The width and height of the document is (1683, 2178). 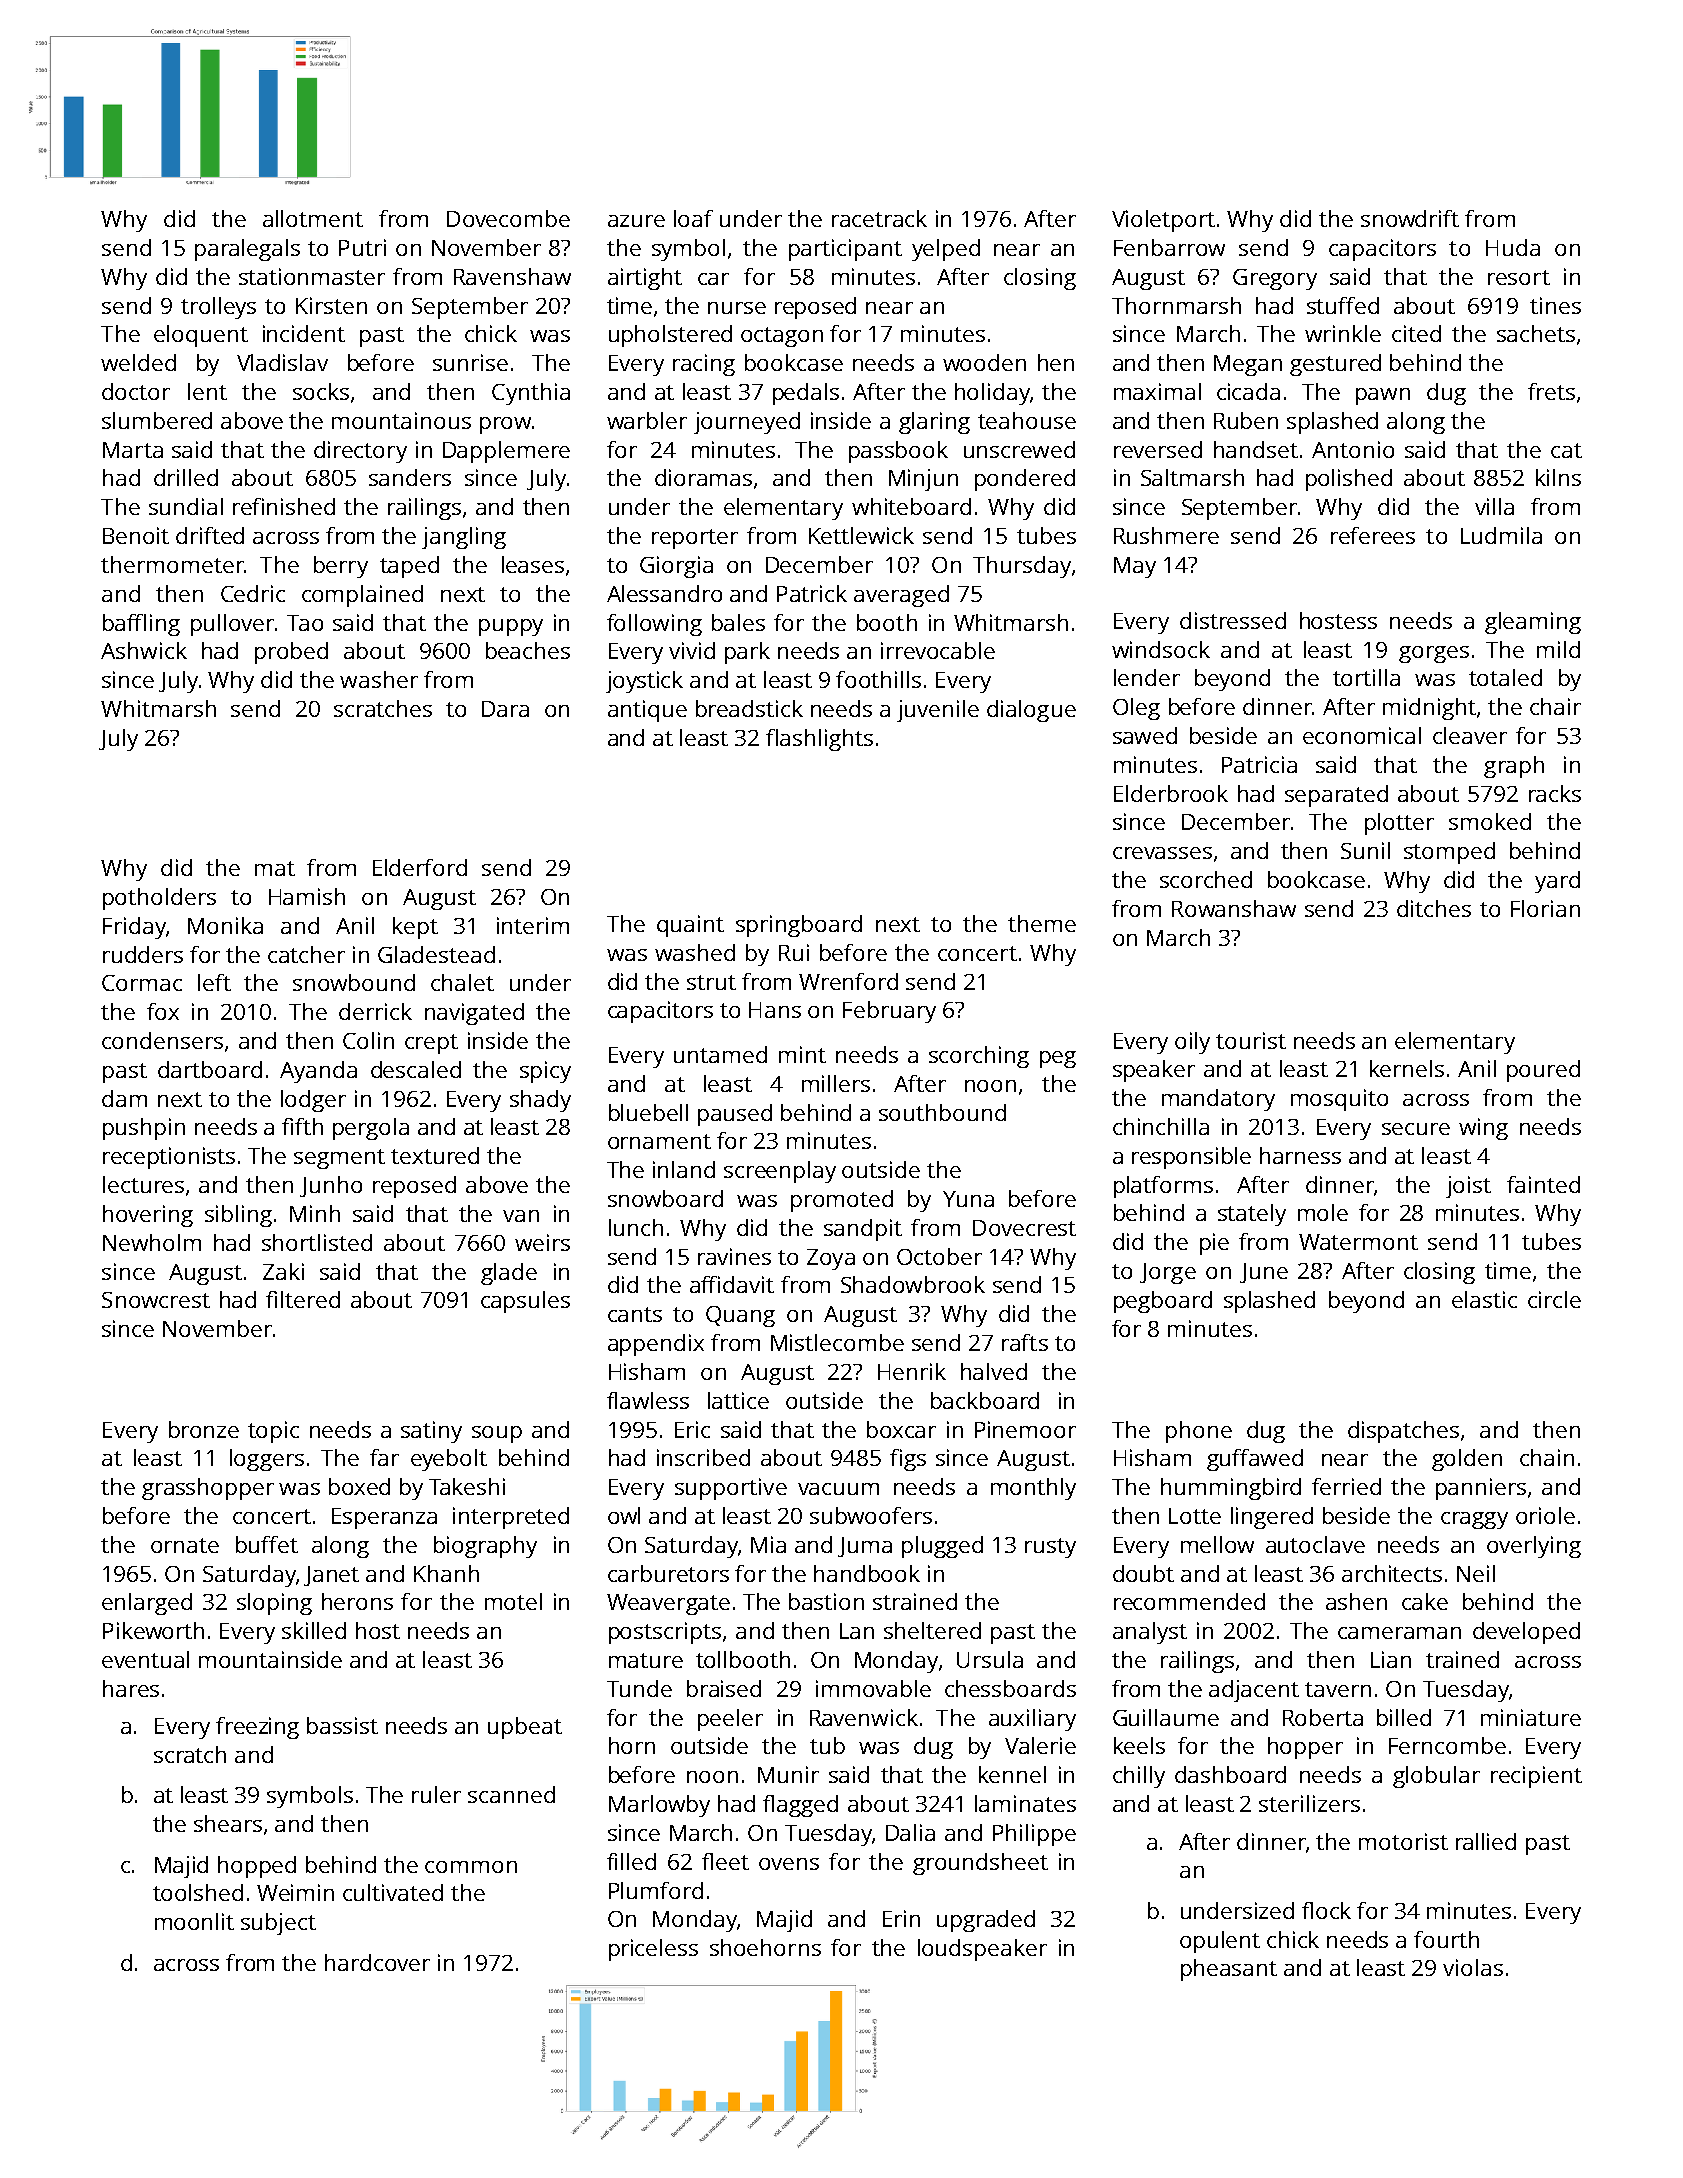 I want to click on jangling, so click(x=464, y=538).
